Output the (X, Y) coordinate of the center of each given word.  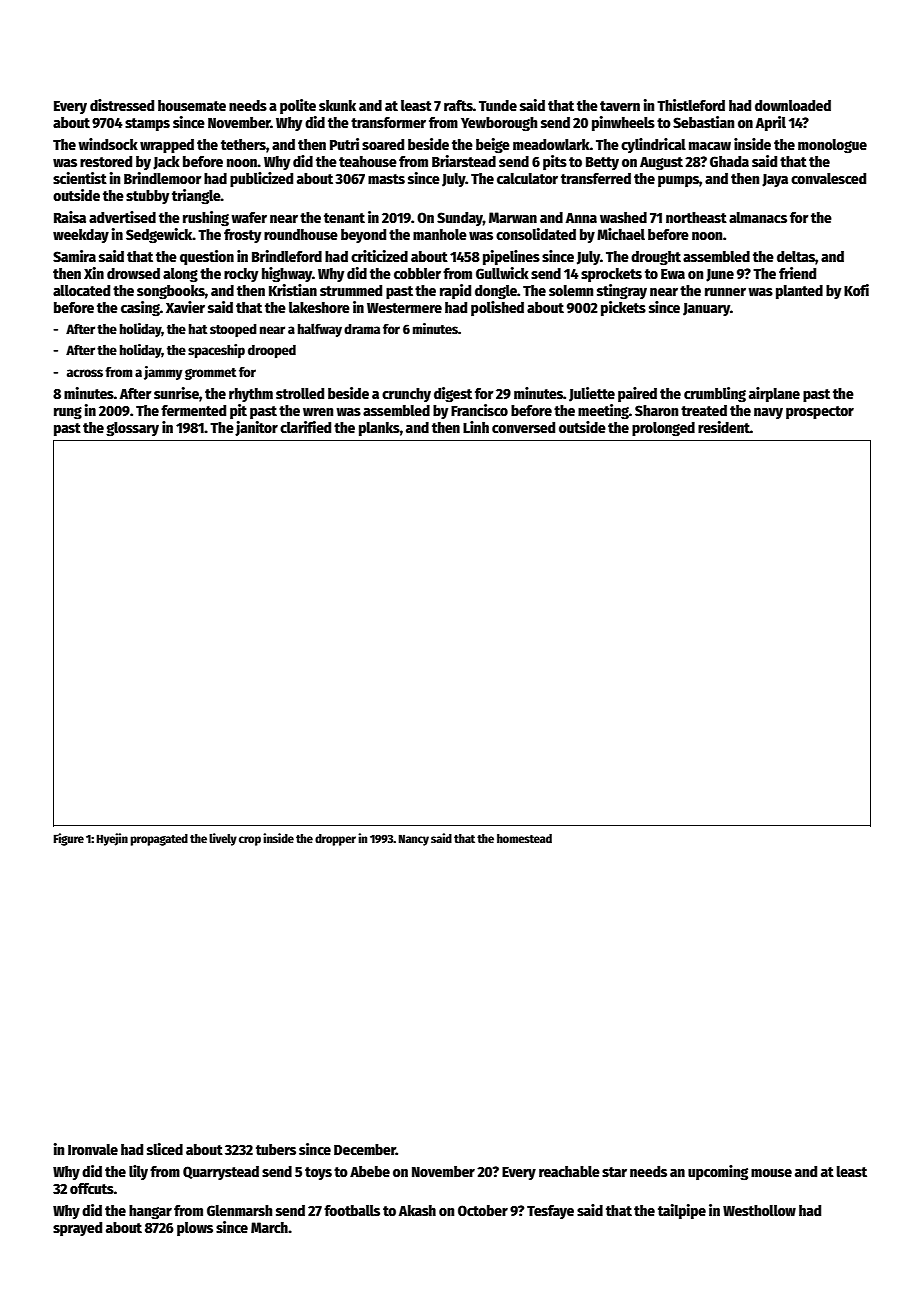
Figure (69, 839)
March (269, 1227)
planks (379, 429)
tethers (243, 144)
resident (724, 427)
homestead (524, 838)
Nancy (414, 840)
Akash (417, 1210)
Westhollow (759, 1210)
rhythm (251, 395)
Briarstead (464, 161)
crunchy (406, 395)
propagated (159, 840)
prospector (820, 412)
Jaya (775, 180)
